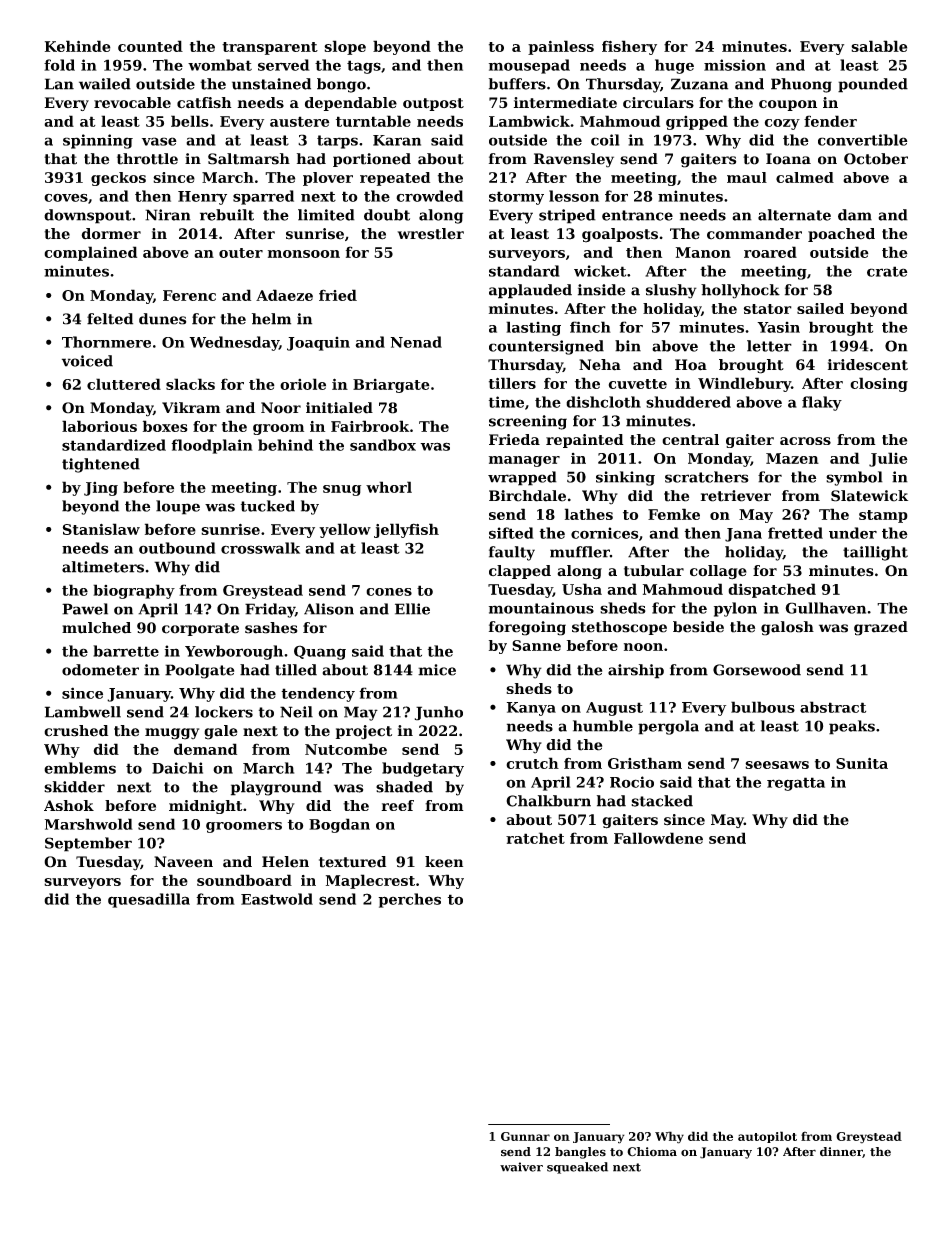  I want to click on crushed, so click(76, 731).
